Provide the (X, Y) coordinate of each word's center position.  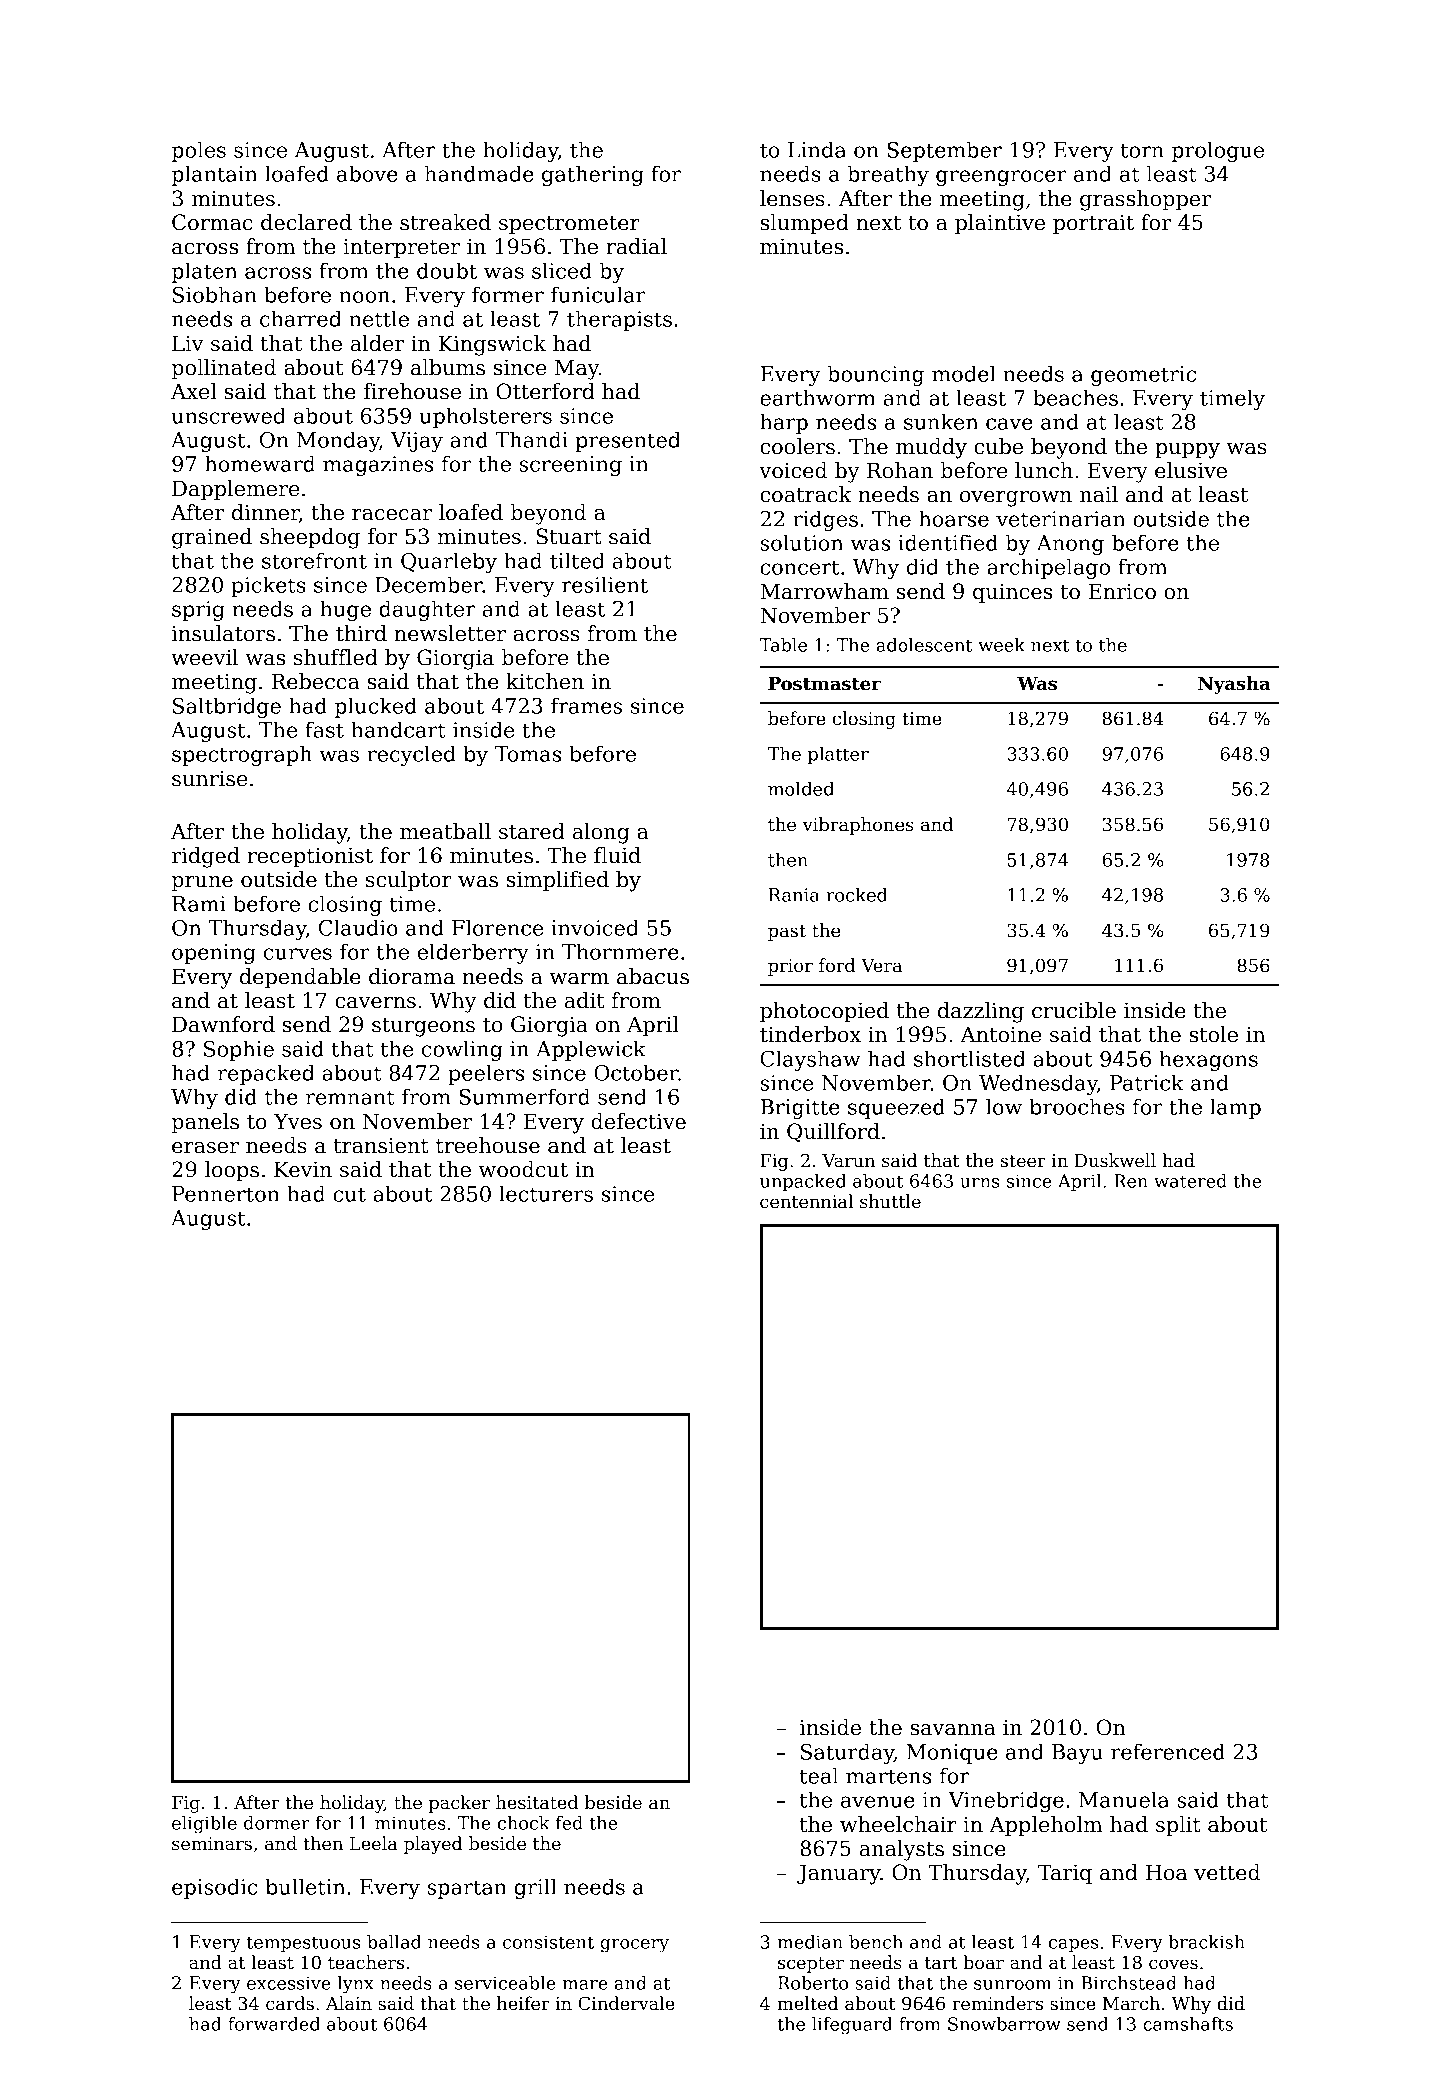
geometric (1143, 376)
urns (979, 1183)
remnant (350, 1097)
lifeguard (852, 2026)
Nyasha (1234, 685)
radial (636, 246)
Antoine (1000, 1034)
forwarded (274, 2024)
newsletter (450, 633)
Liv (188, 343)
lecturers (546, 1193)
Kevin (303, 1169)
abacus (653, 976)
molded (801, 789)
